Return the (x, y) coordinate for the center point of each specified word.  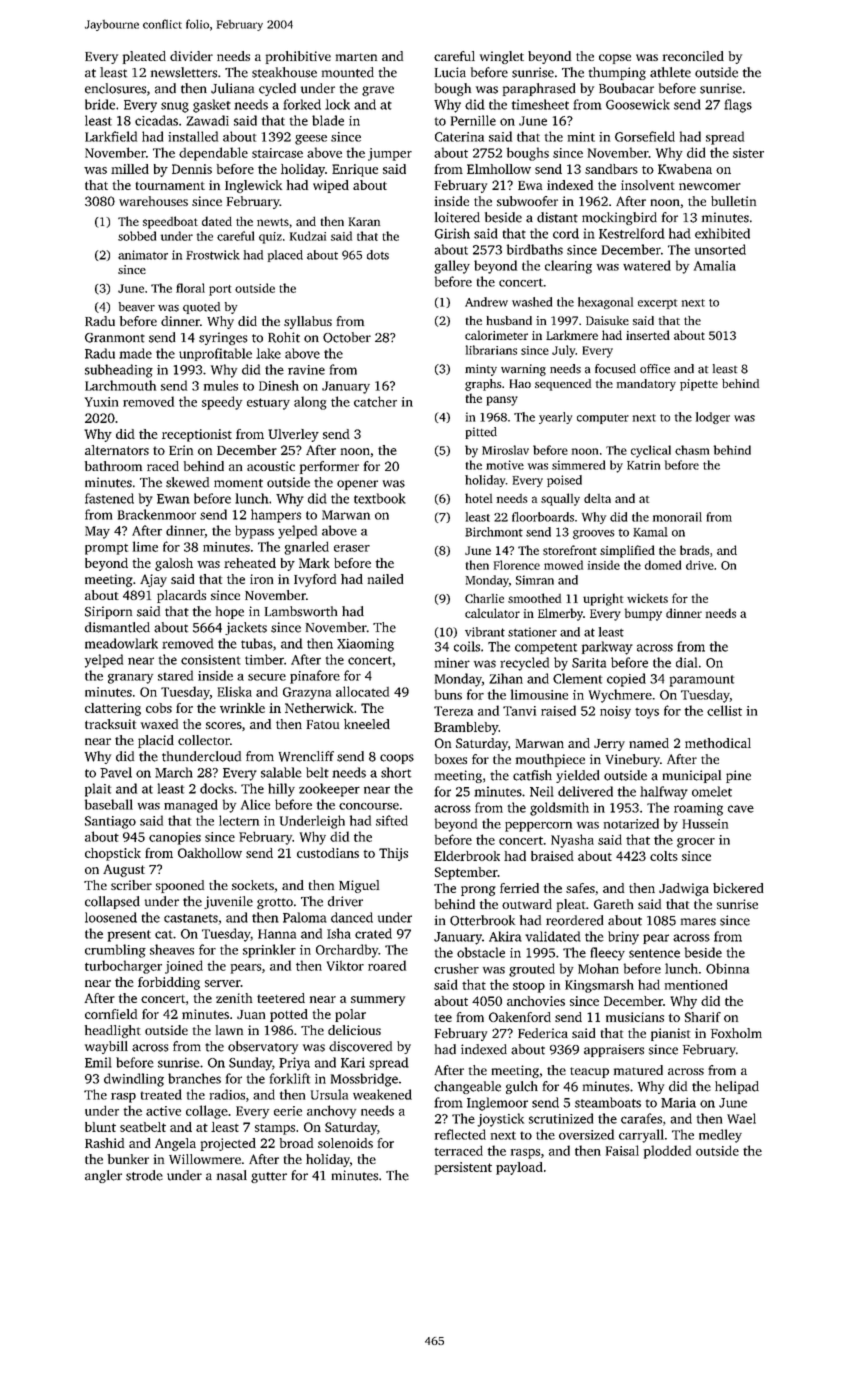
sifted (392, 820)
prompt (106, 549)
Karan (364, 221)
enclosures (115, 88)
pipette (699, 385)
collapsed (112, 902)
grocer (696, 843)
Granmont (115, 338)
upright (603, 599)
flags (738, 106)
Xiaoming (365, 645)
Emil (98, 1062)
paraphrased (539, 89)
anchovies (536, 1001)
